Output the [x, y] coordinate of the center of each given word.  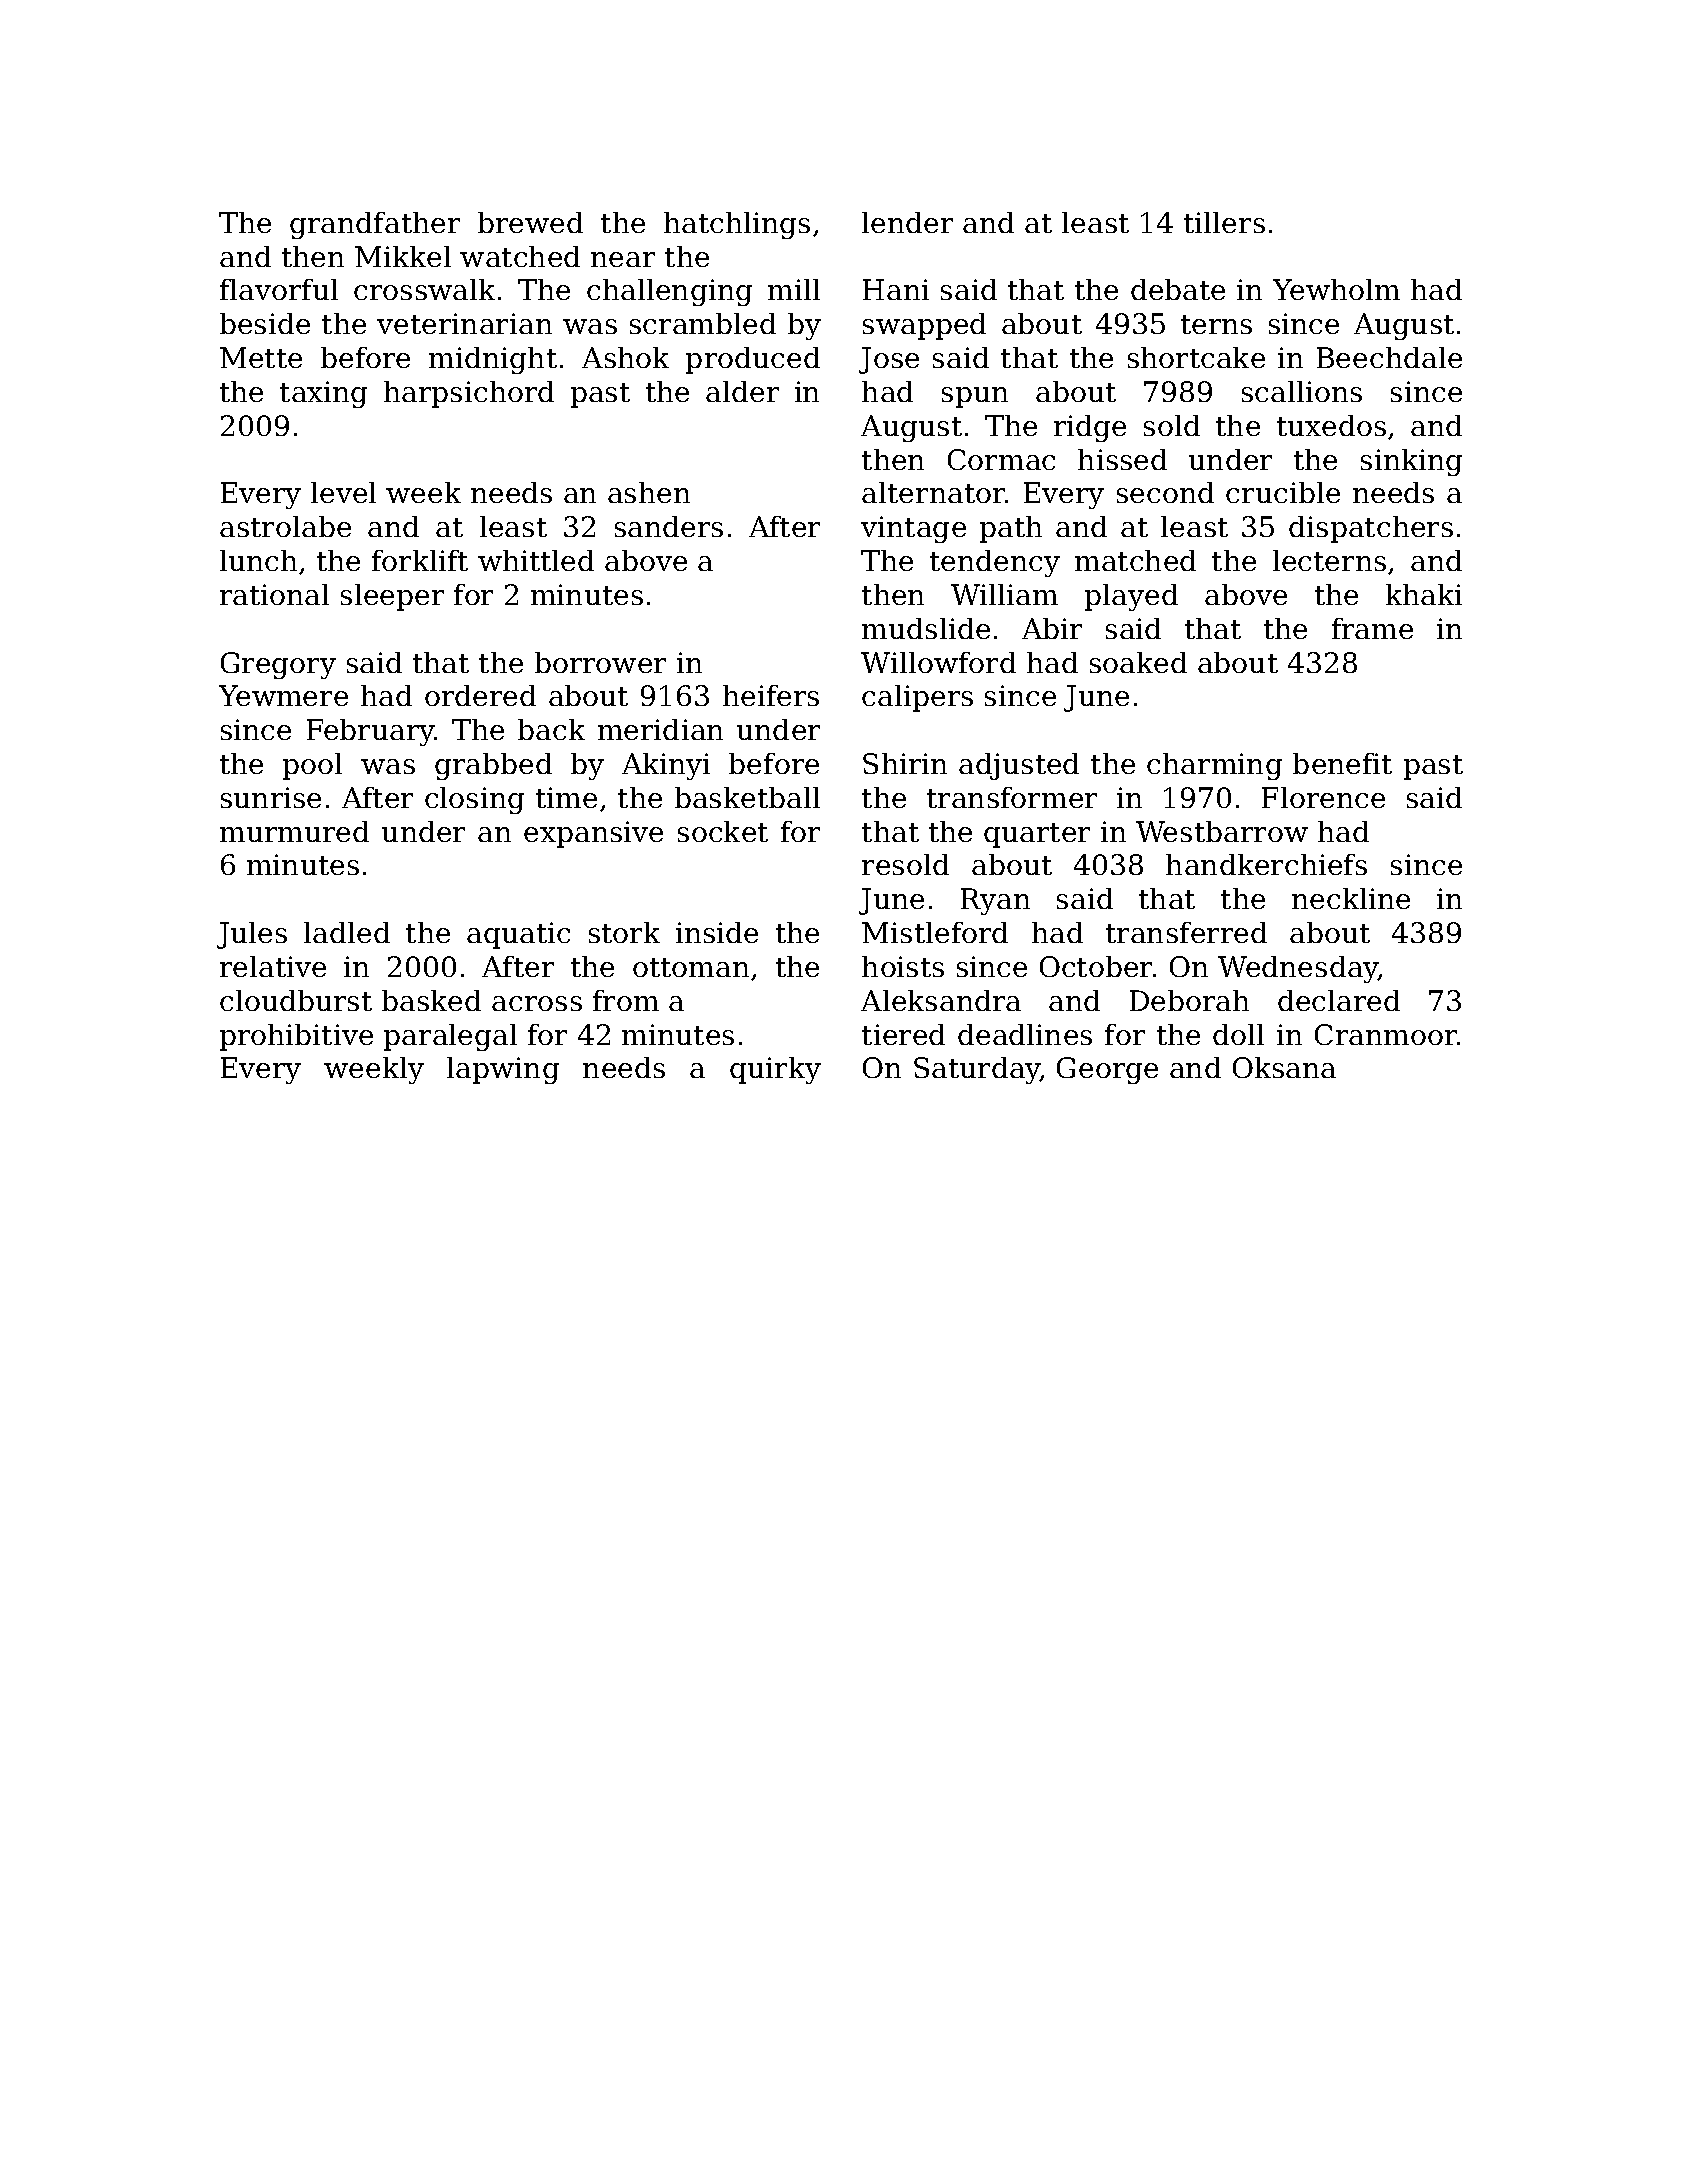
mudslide [926, 628]
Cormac [1001, 459]
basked [431, 1000]
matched [1135, 560]
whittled [536, 560]
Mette [261, 357]
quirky [775, 1070]
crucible [1283, 492]
